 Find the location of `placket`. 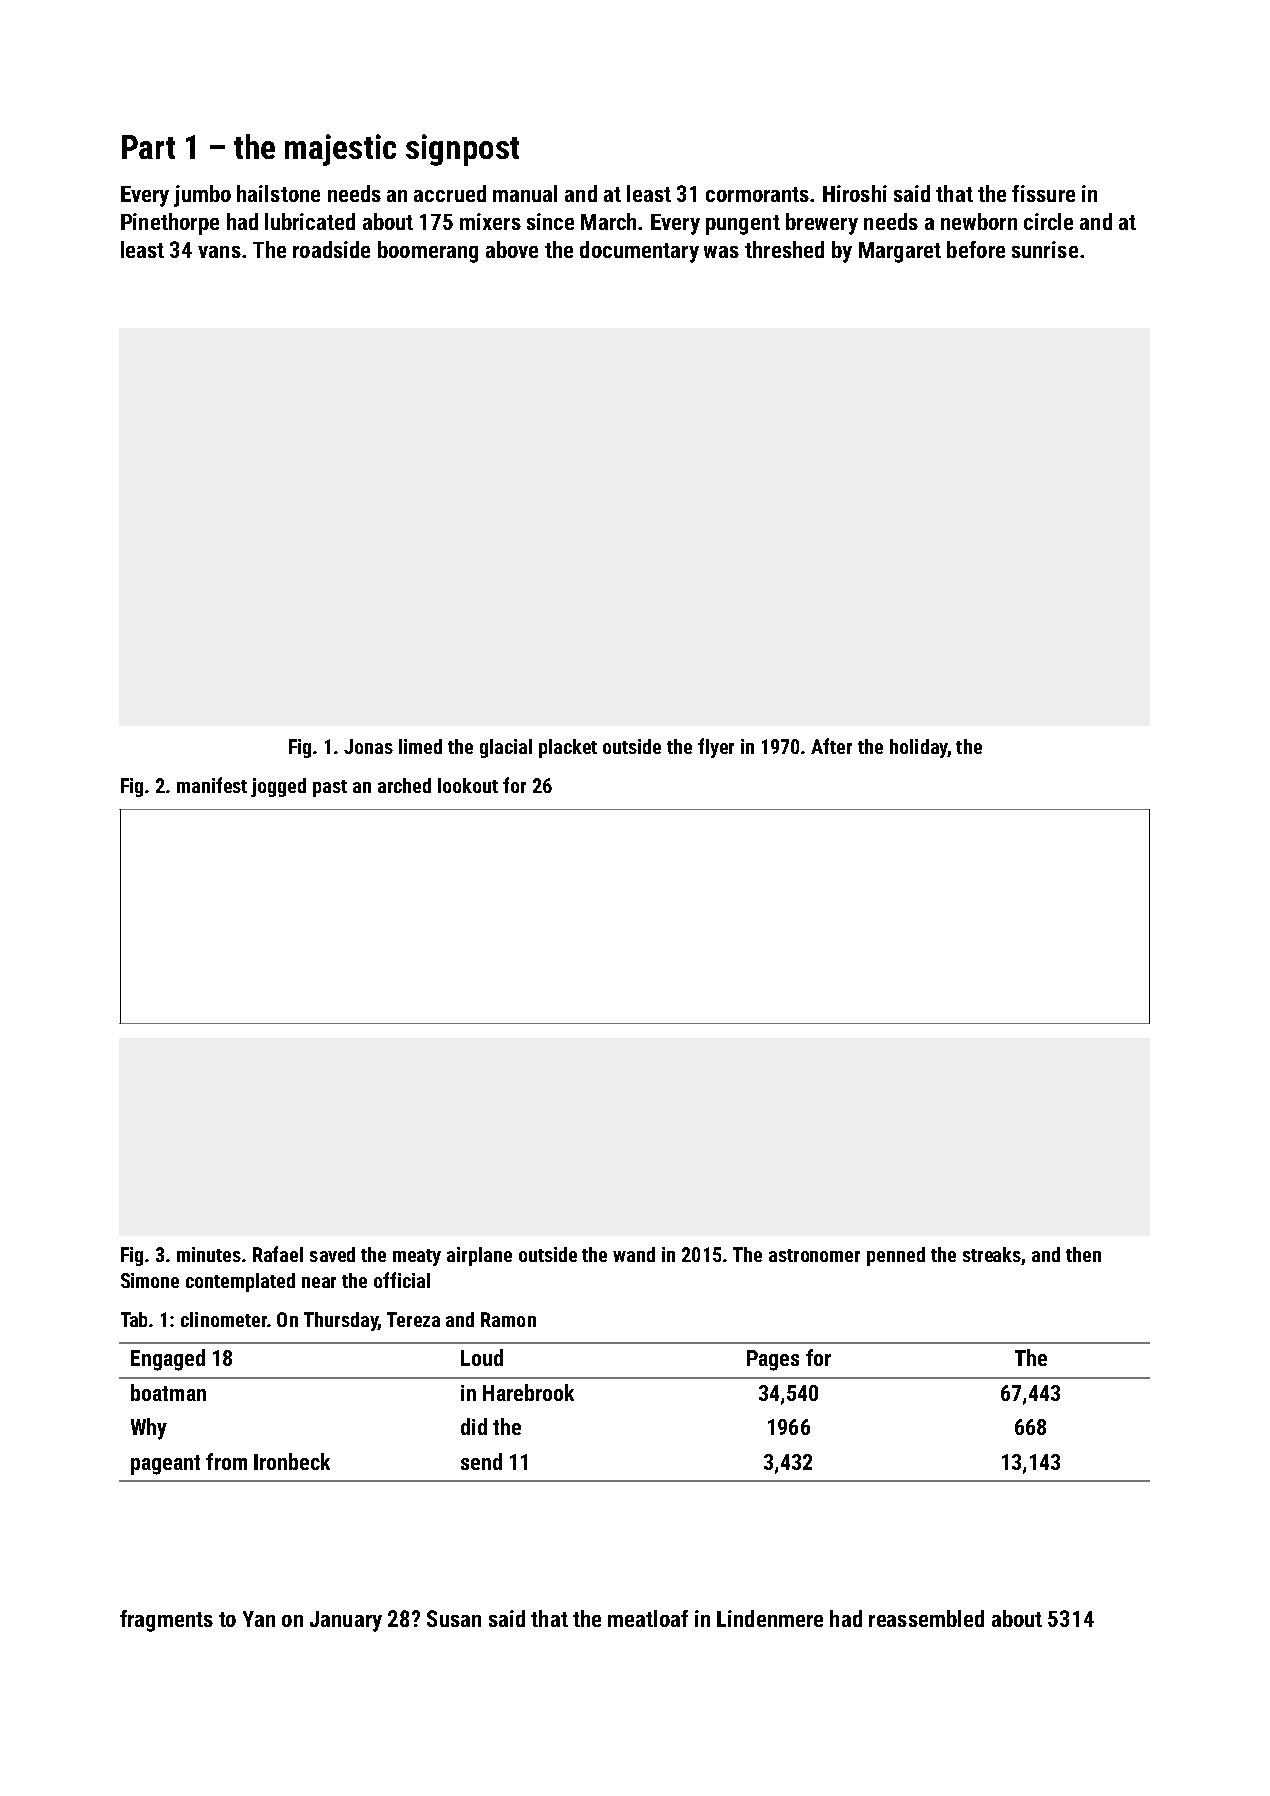

placket is located at coordinates (568, 748).
